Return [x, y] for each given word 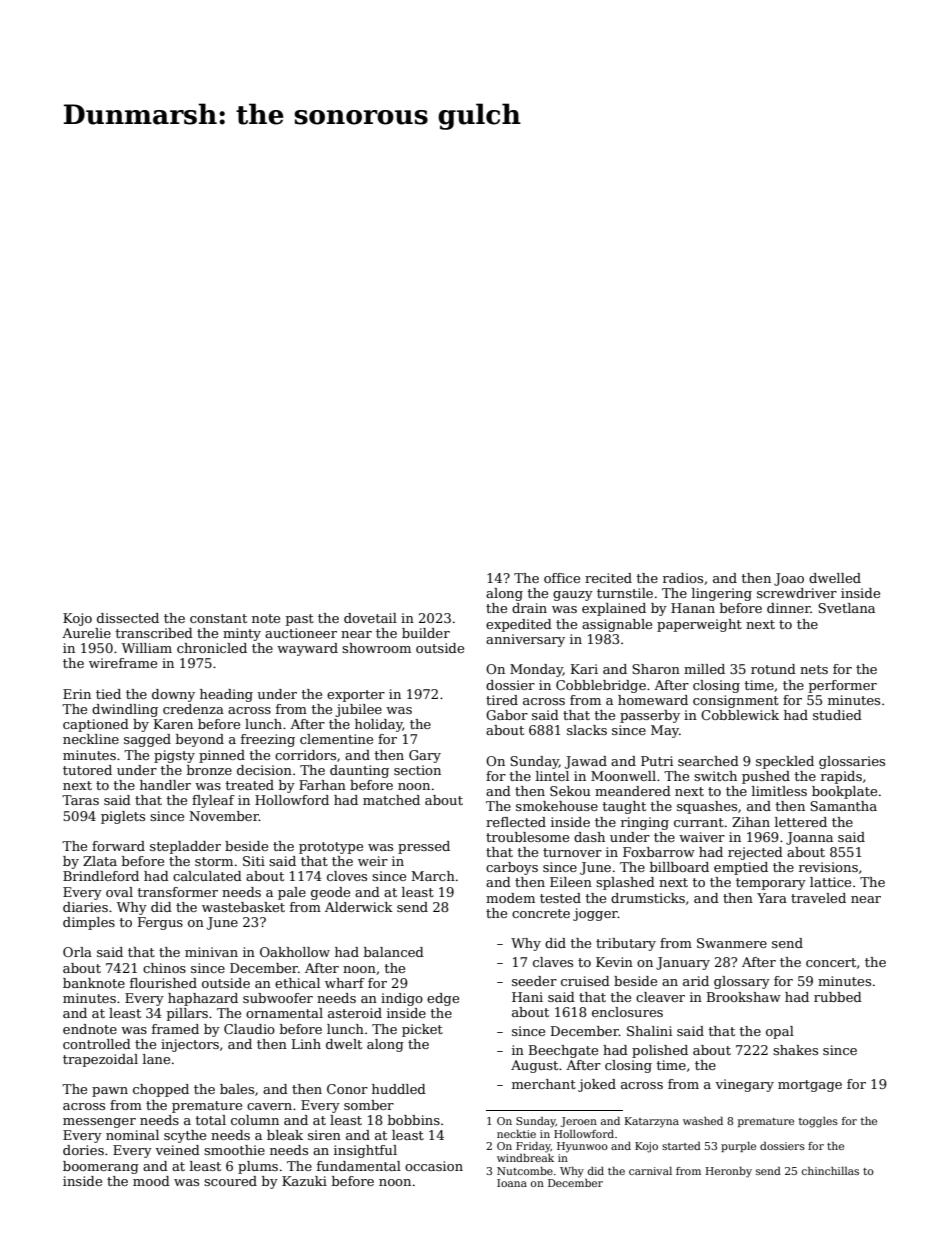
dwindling [125, 710]
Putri [657, 761]
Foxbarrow [659, 852]
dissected [128, 618]
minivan [211, 952]
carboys [512, 868]
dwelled [835, 578]
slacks [587, 730]
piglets [123, 817]
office [562, 578]
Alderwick [359, 907]
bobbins [414, 1120]
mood [151, 1181]
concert [831, 962]
